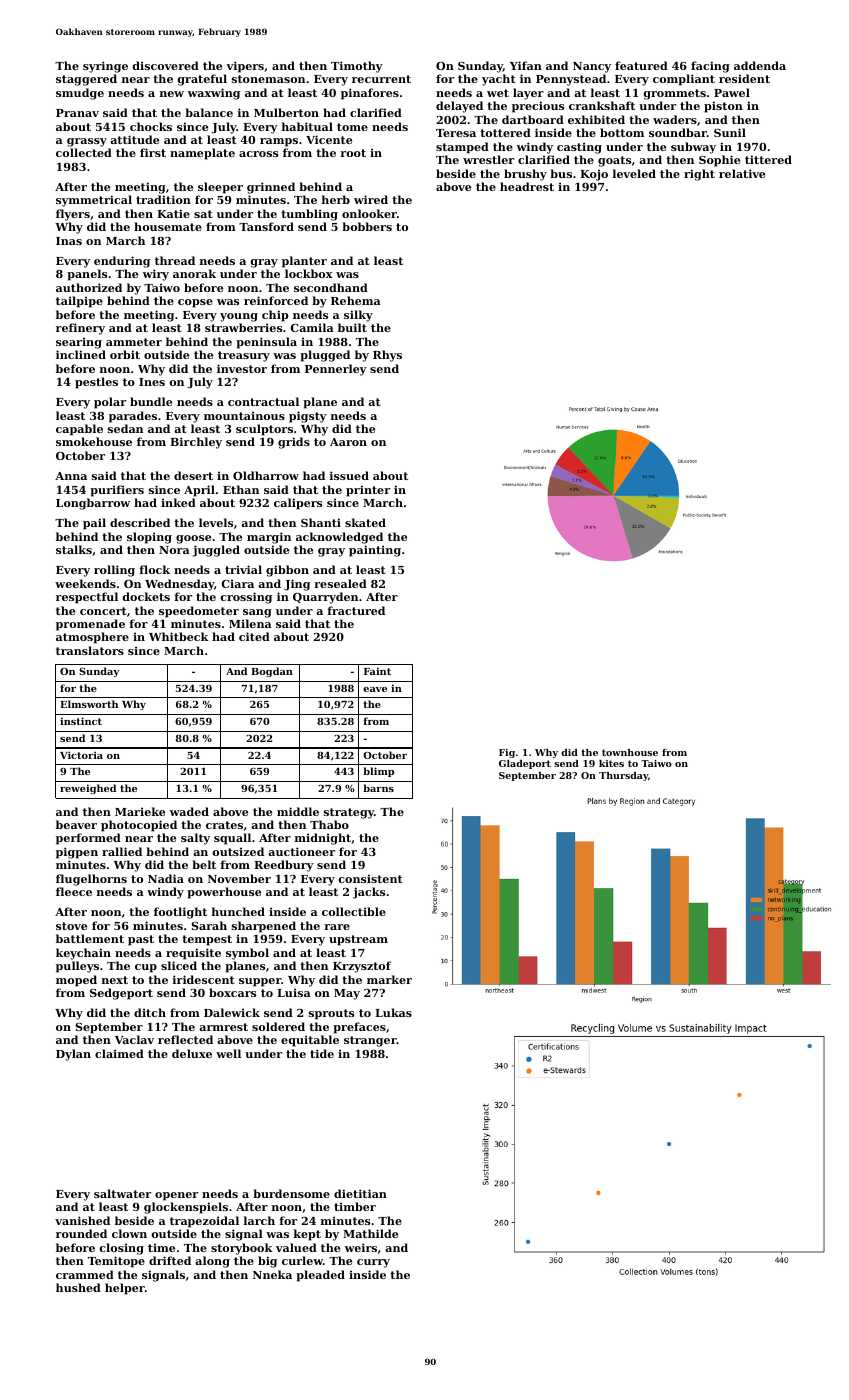  Describe the element at coordinates (526, 65) in the image. I see `Yifan` at that location.
